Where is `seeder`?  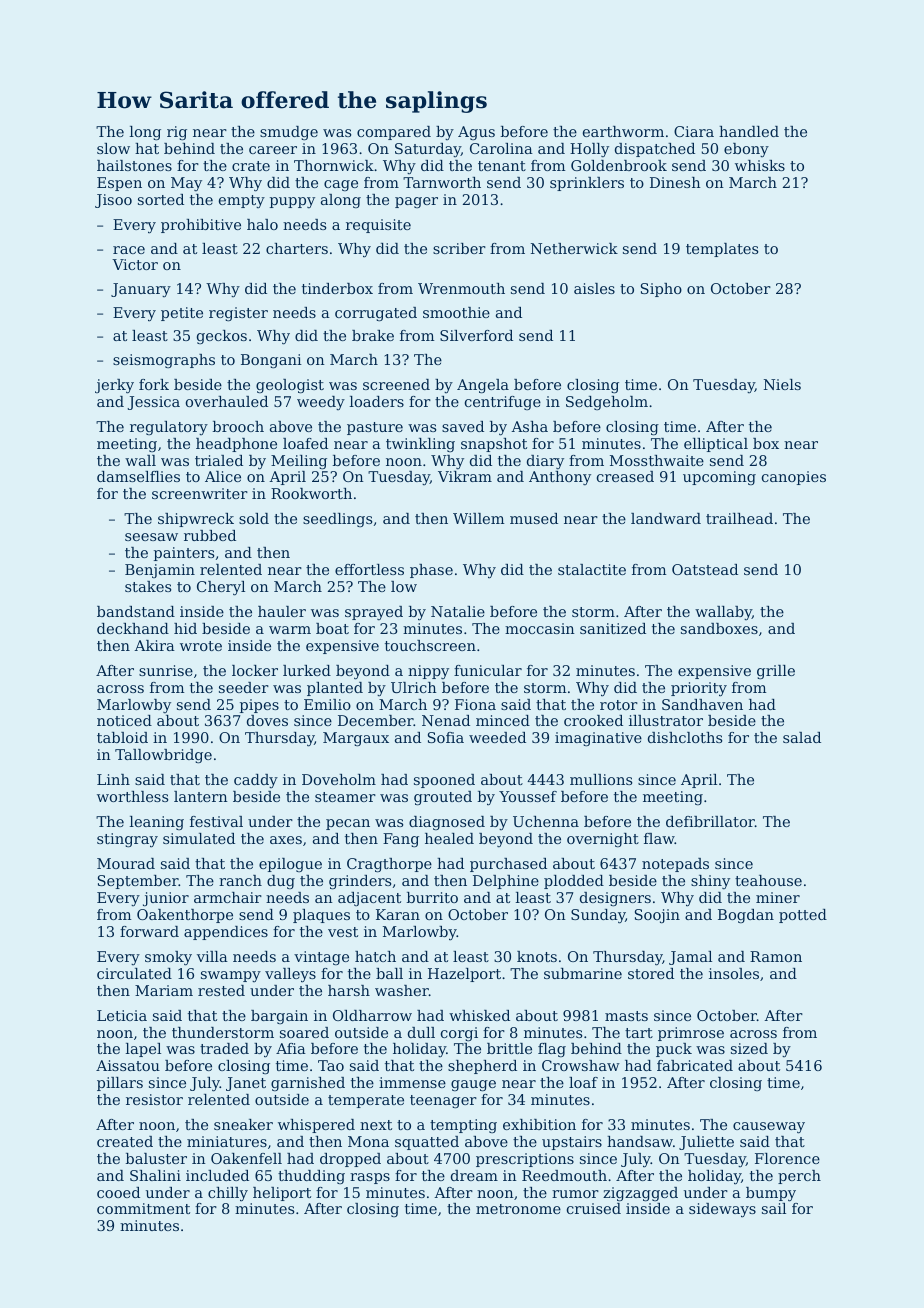
seeder is located at coordinates (244, 687).
